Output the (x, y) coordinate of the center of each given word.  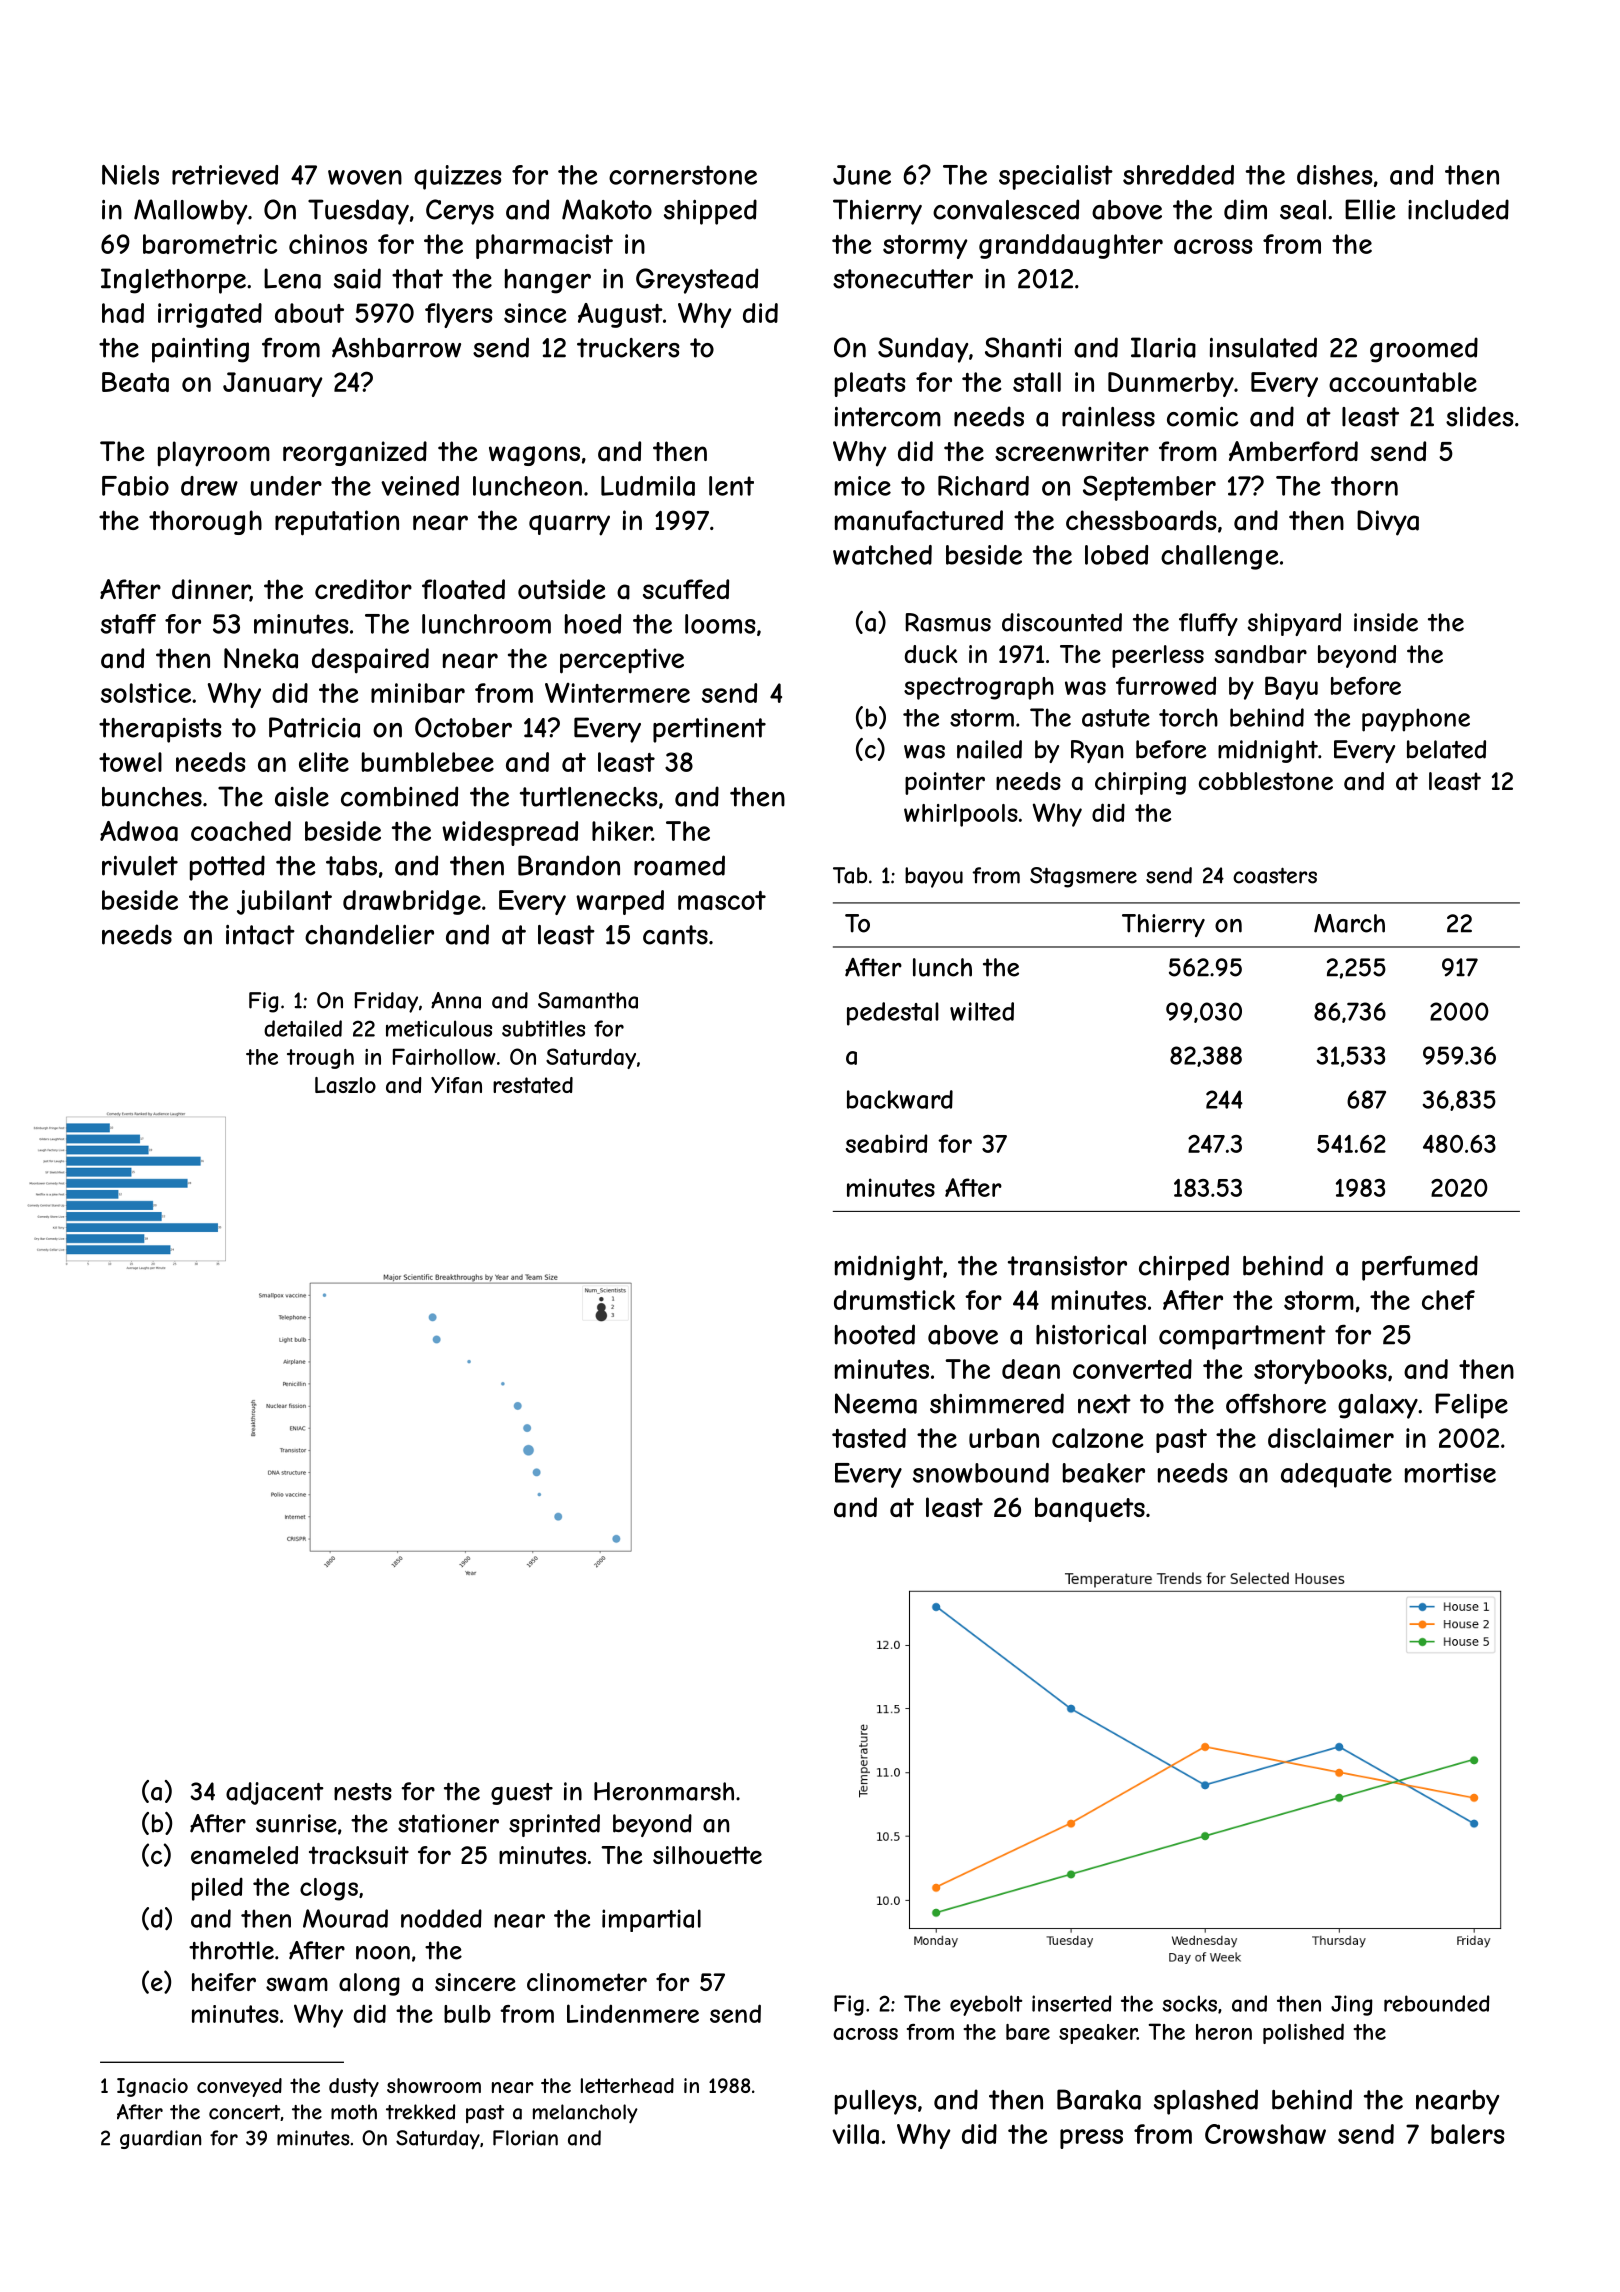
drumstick (894, 1300)
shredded (1178, 175)
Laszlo (345, 1085)
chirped (1184, 1268)
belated (1446, 749)
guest (522, 1794)
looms (720, 624)
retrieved (225, 175)
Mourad (345, 1918)
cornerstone (683, 175)
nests (363, 1792)
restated (533, 1085)
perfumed (1420, 1268)
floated (463, 589)
